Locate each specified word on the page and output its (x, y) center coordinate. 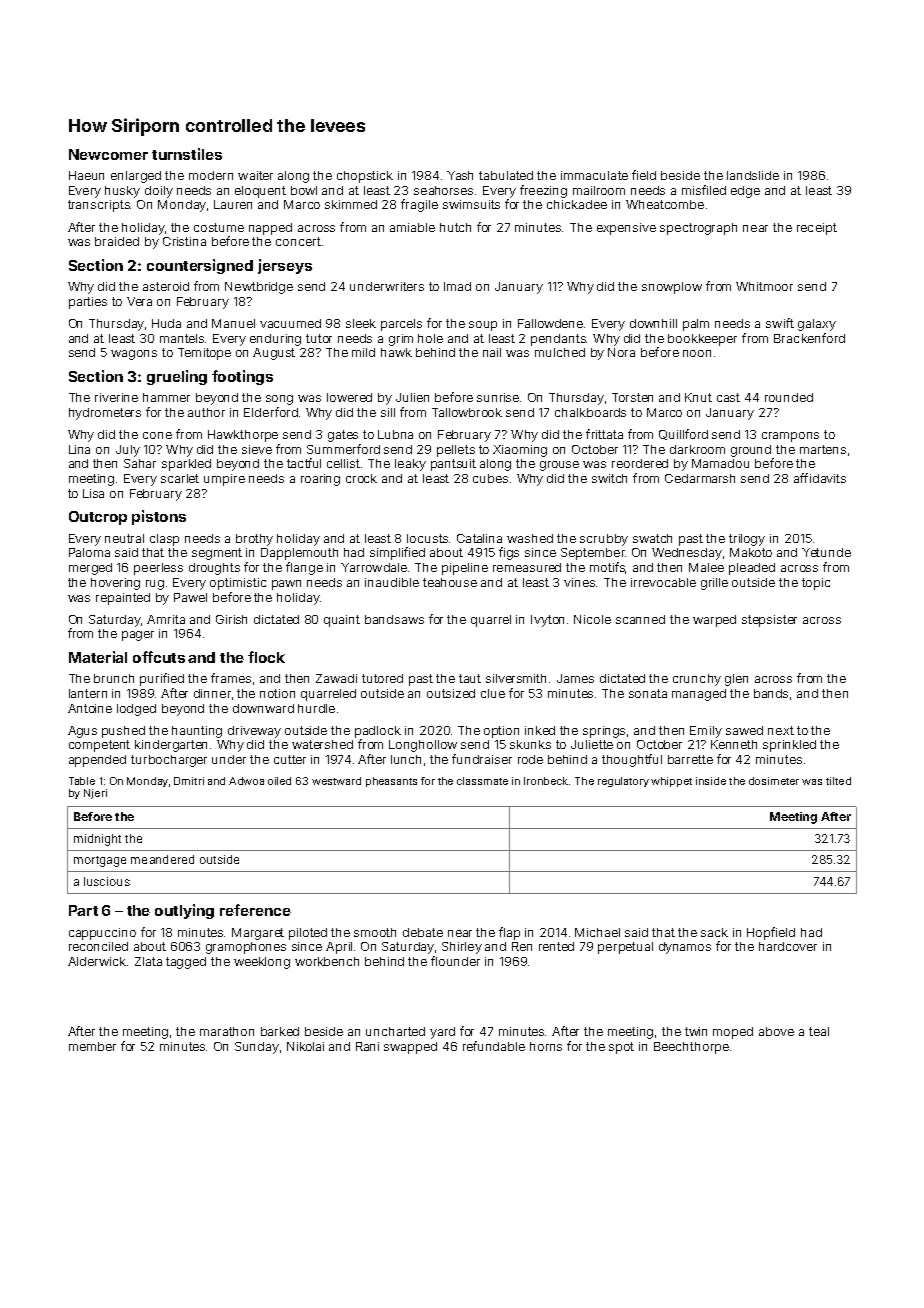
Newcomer (108, 154)
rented (556, 946)
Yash (460, 175)
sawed (744, 730)
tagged (186, 963)
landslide (753, 175)
